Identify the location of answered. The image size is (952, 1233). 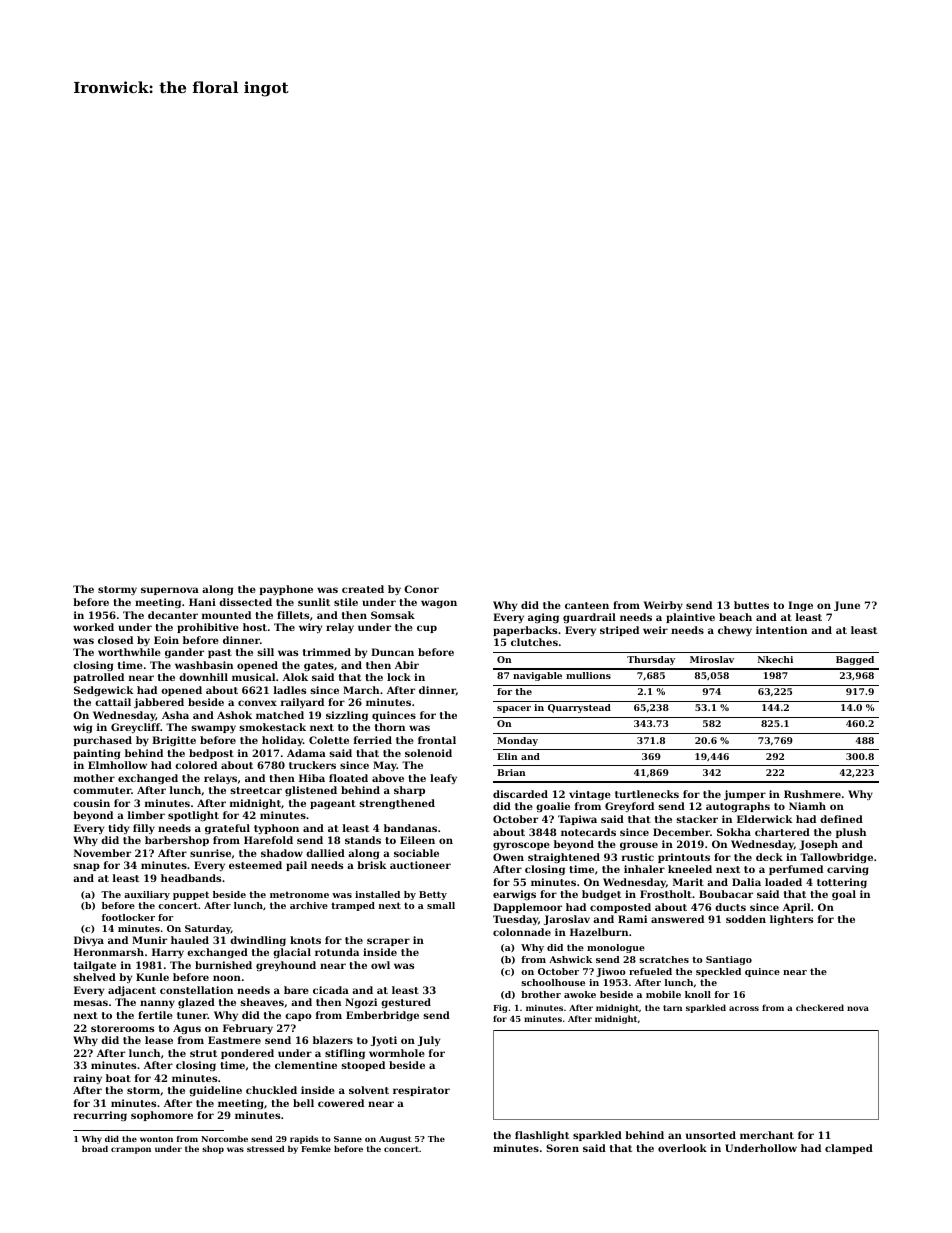
(677, 919).
